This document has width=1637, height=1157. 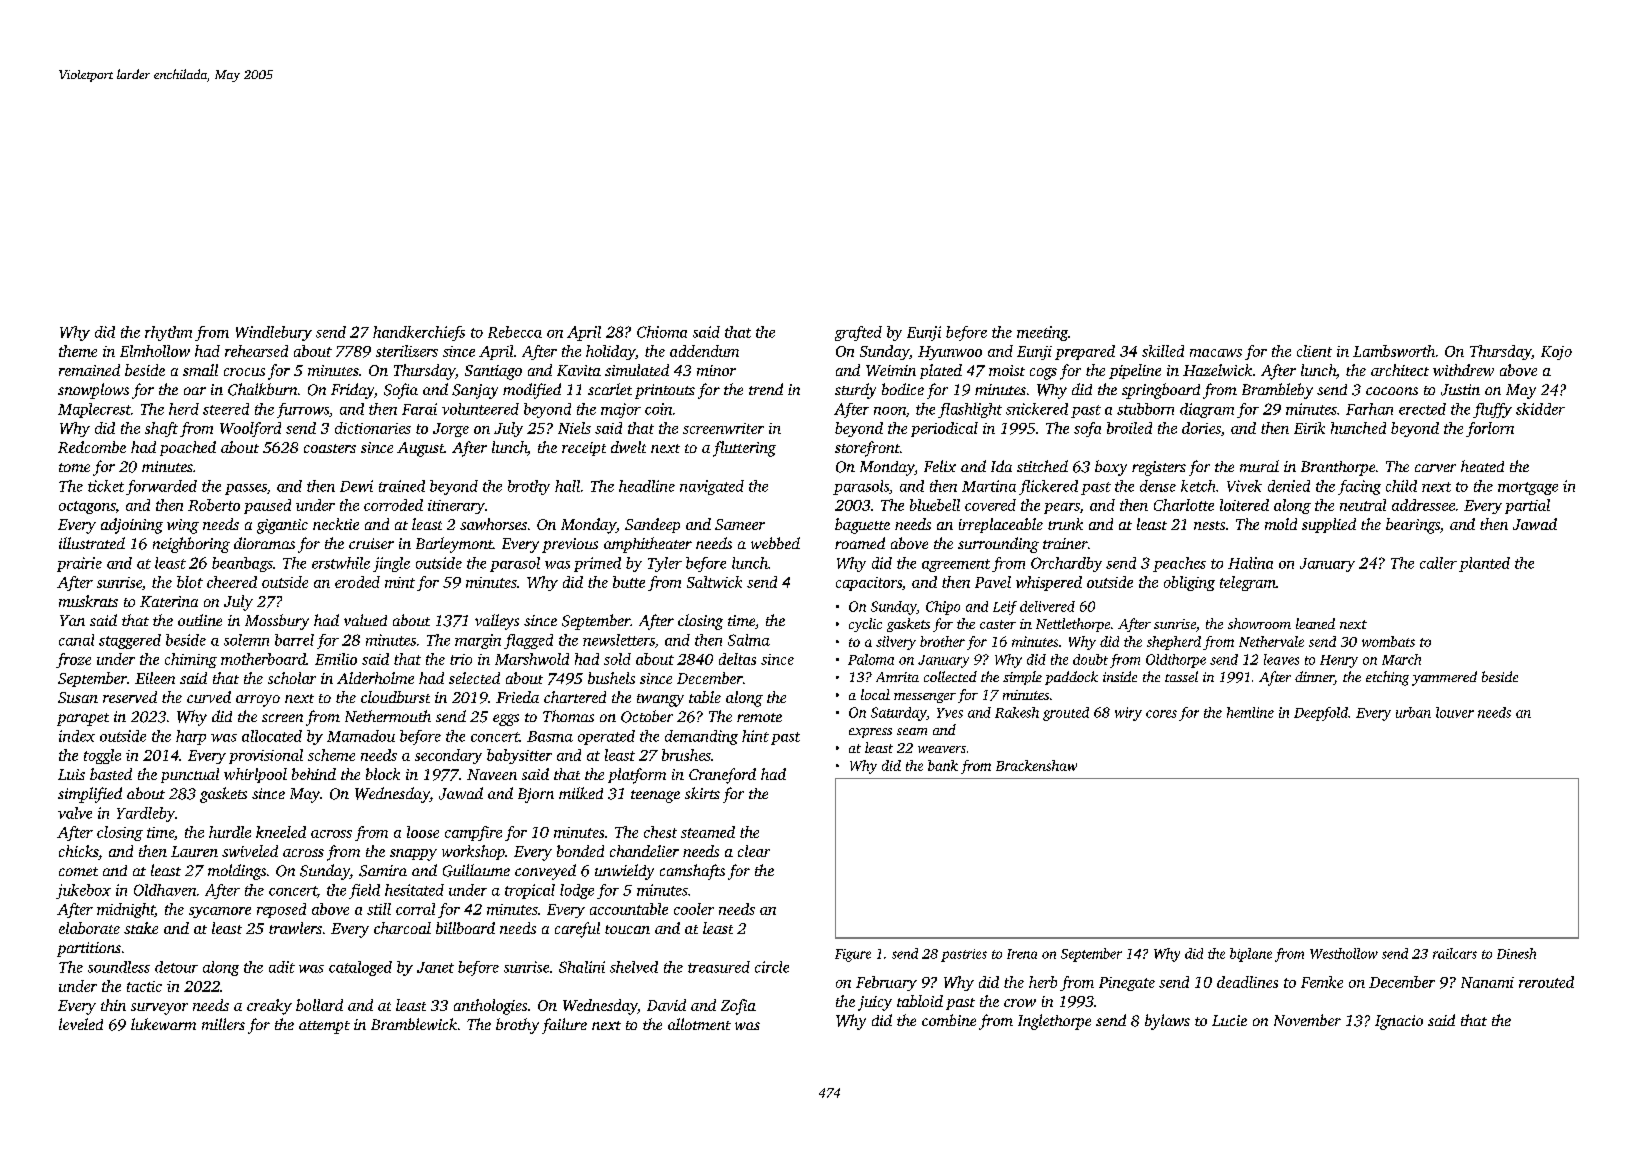 I want to click on stitched, so click(x=1042, y=466).
